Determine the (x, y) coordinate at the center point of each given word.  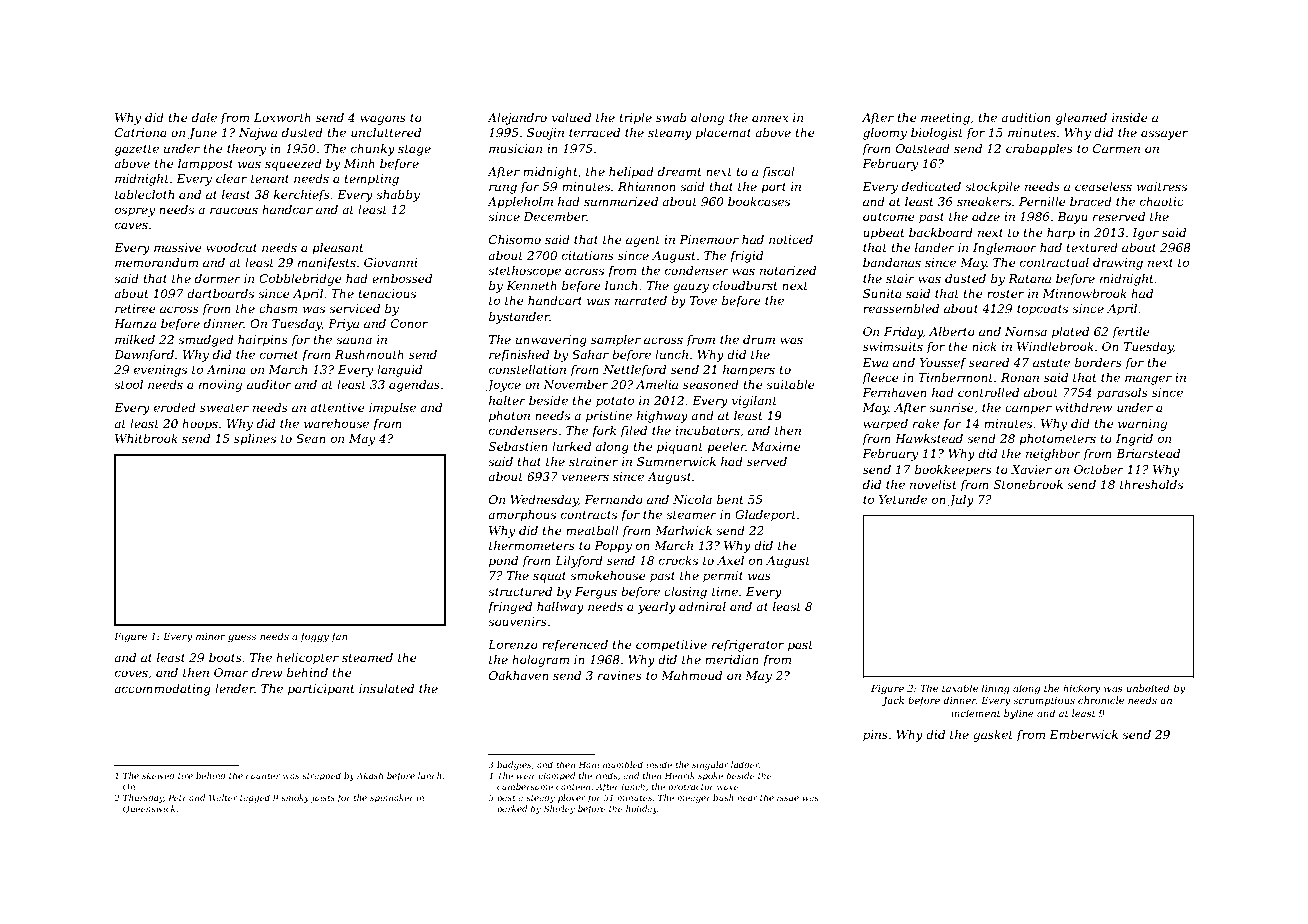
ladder (745, 764)
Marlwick (683, 530)
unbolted (1148, 688)
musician (515, 148)
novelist (933, 484)
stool (128, 384)
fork (604, 432)
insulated (386, 688)
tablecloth (144, 194)
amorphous (522, 516)
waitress (1162, 186)
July (961, 501)
